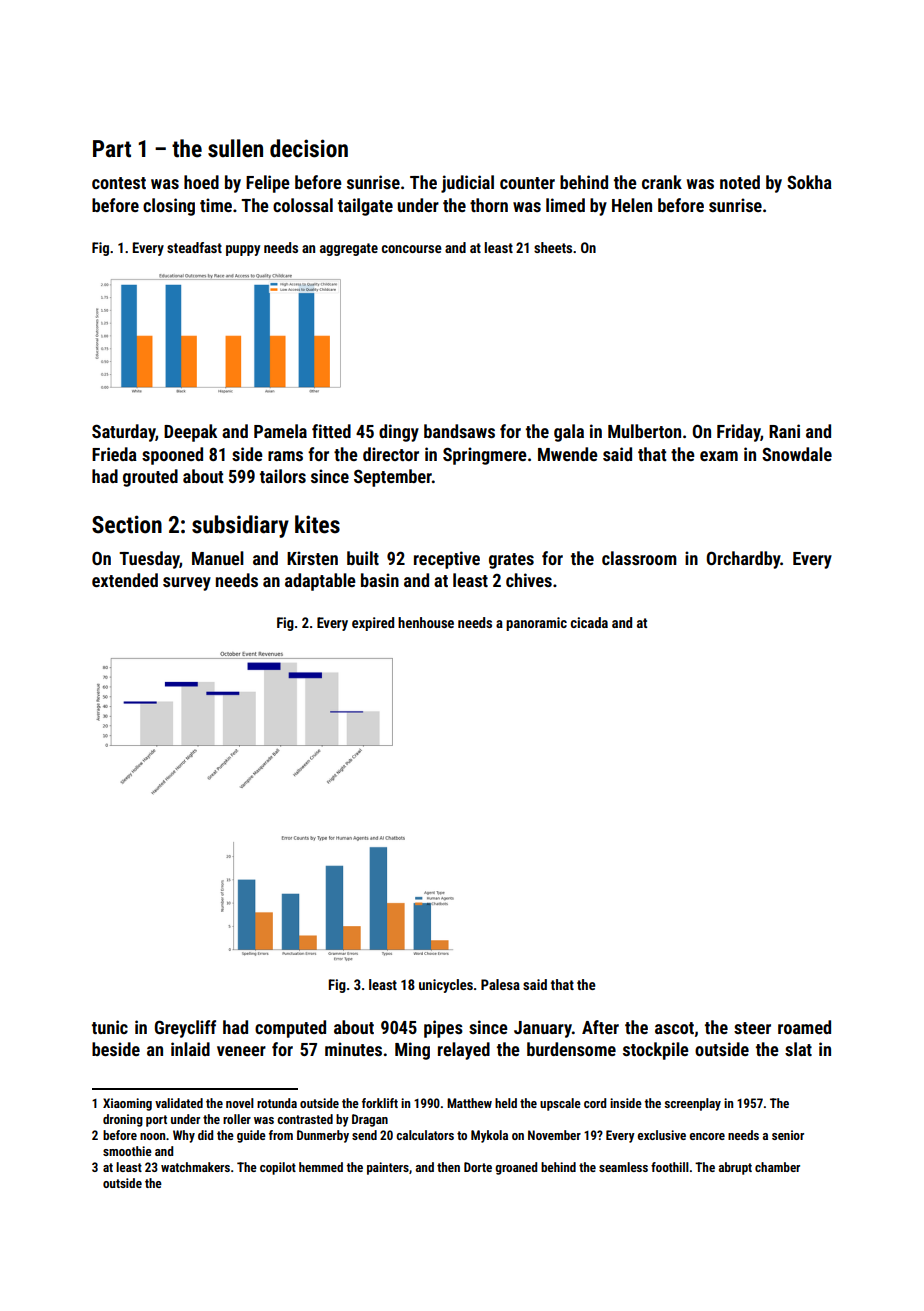 This page has height=1311, width=924. Describe the element at coordinates (662, 182) in the page. I see `crank` at that location.
